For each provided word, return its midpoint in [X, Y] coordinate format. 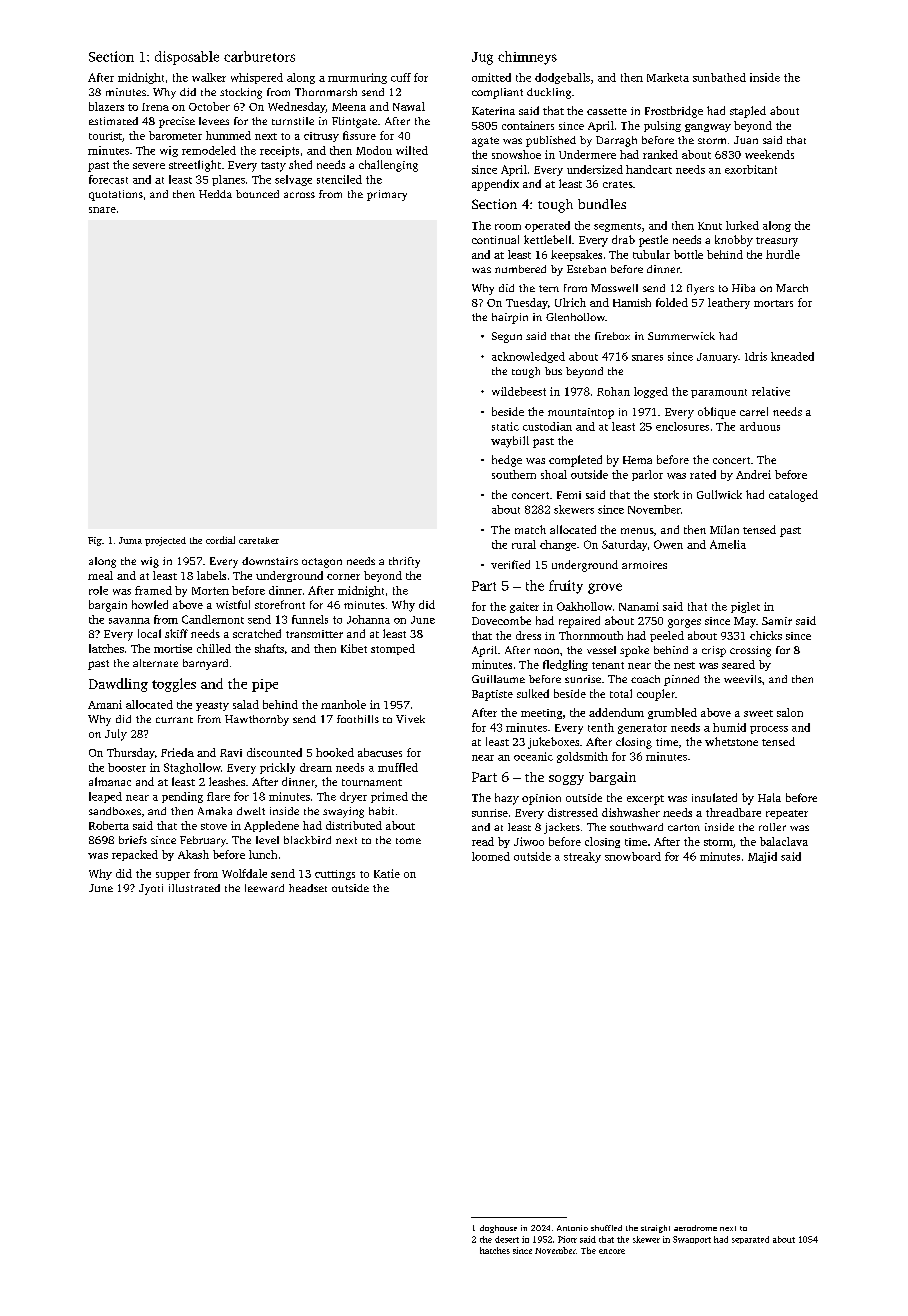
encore [612, 1251]
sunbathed [719, 77]
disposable [187, 58]
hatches [495, 1250]
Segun [507, 337]
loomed [491, 856]
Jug [482, 58]
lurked [742, 225]
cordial [220, 540]
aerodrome [695, 1228]
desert [507, 1239]
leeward [264, 888]
